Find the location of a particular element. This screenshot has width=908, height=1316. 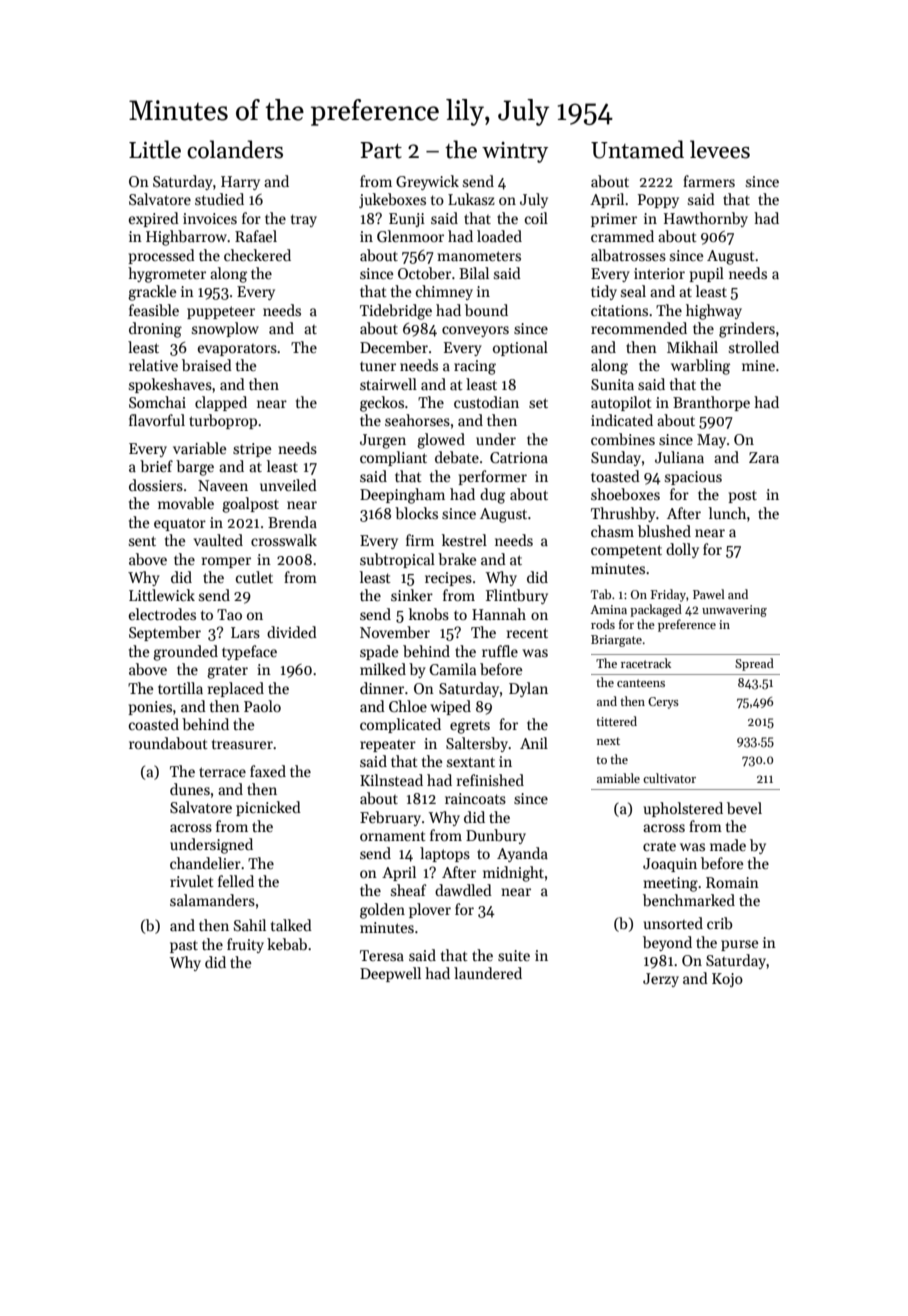

indicated is located at coordinates (622, 420).
